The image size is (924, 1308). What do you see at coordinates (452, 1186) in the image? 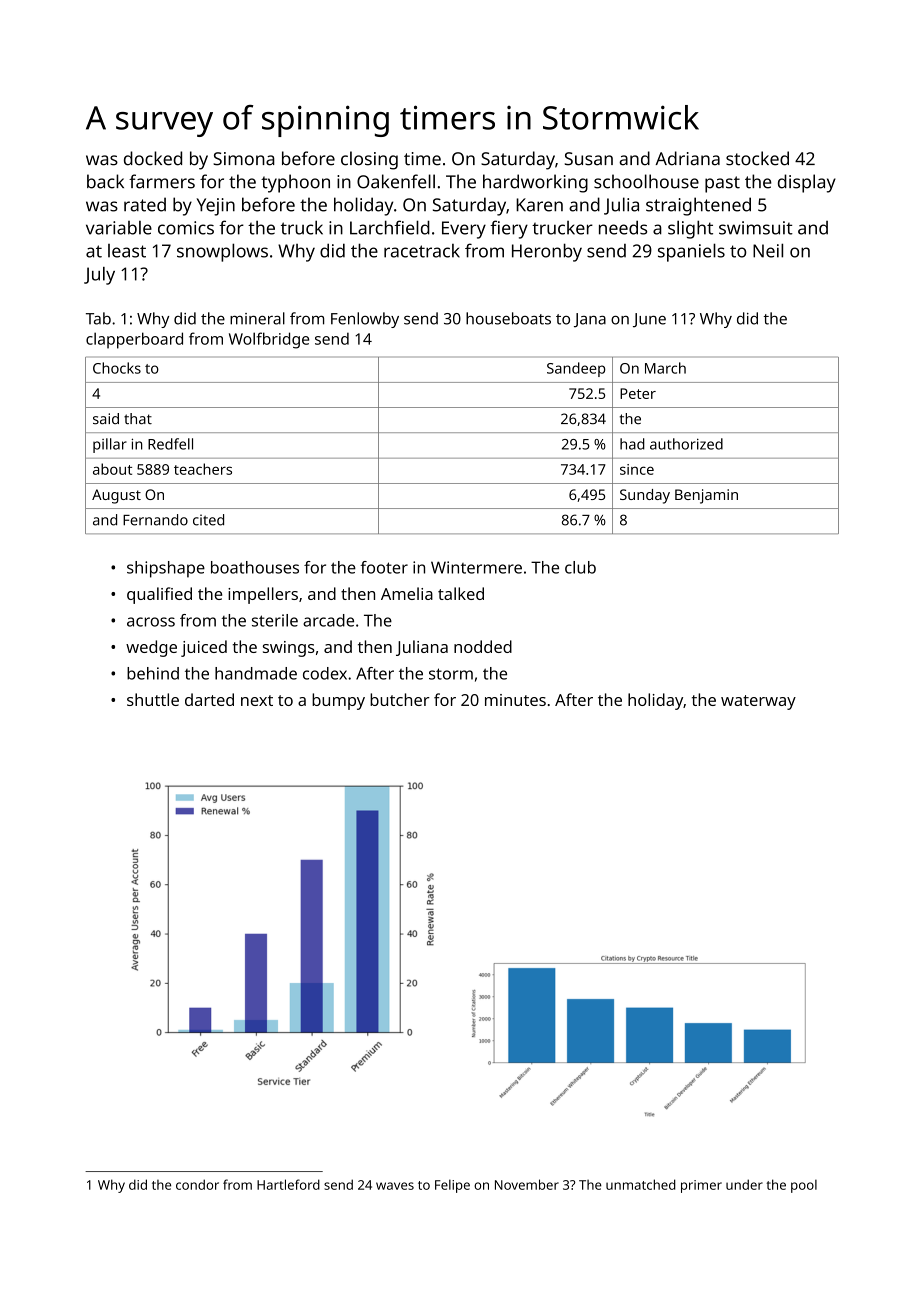
I see `Felipe` at bounding box center [452, 1186].
